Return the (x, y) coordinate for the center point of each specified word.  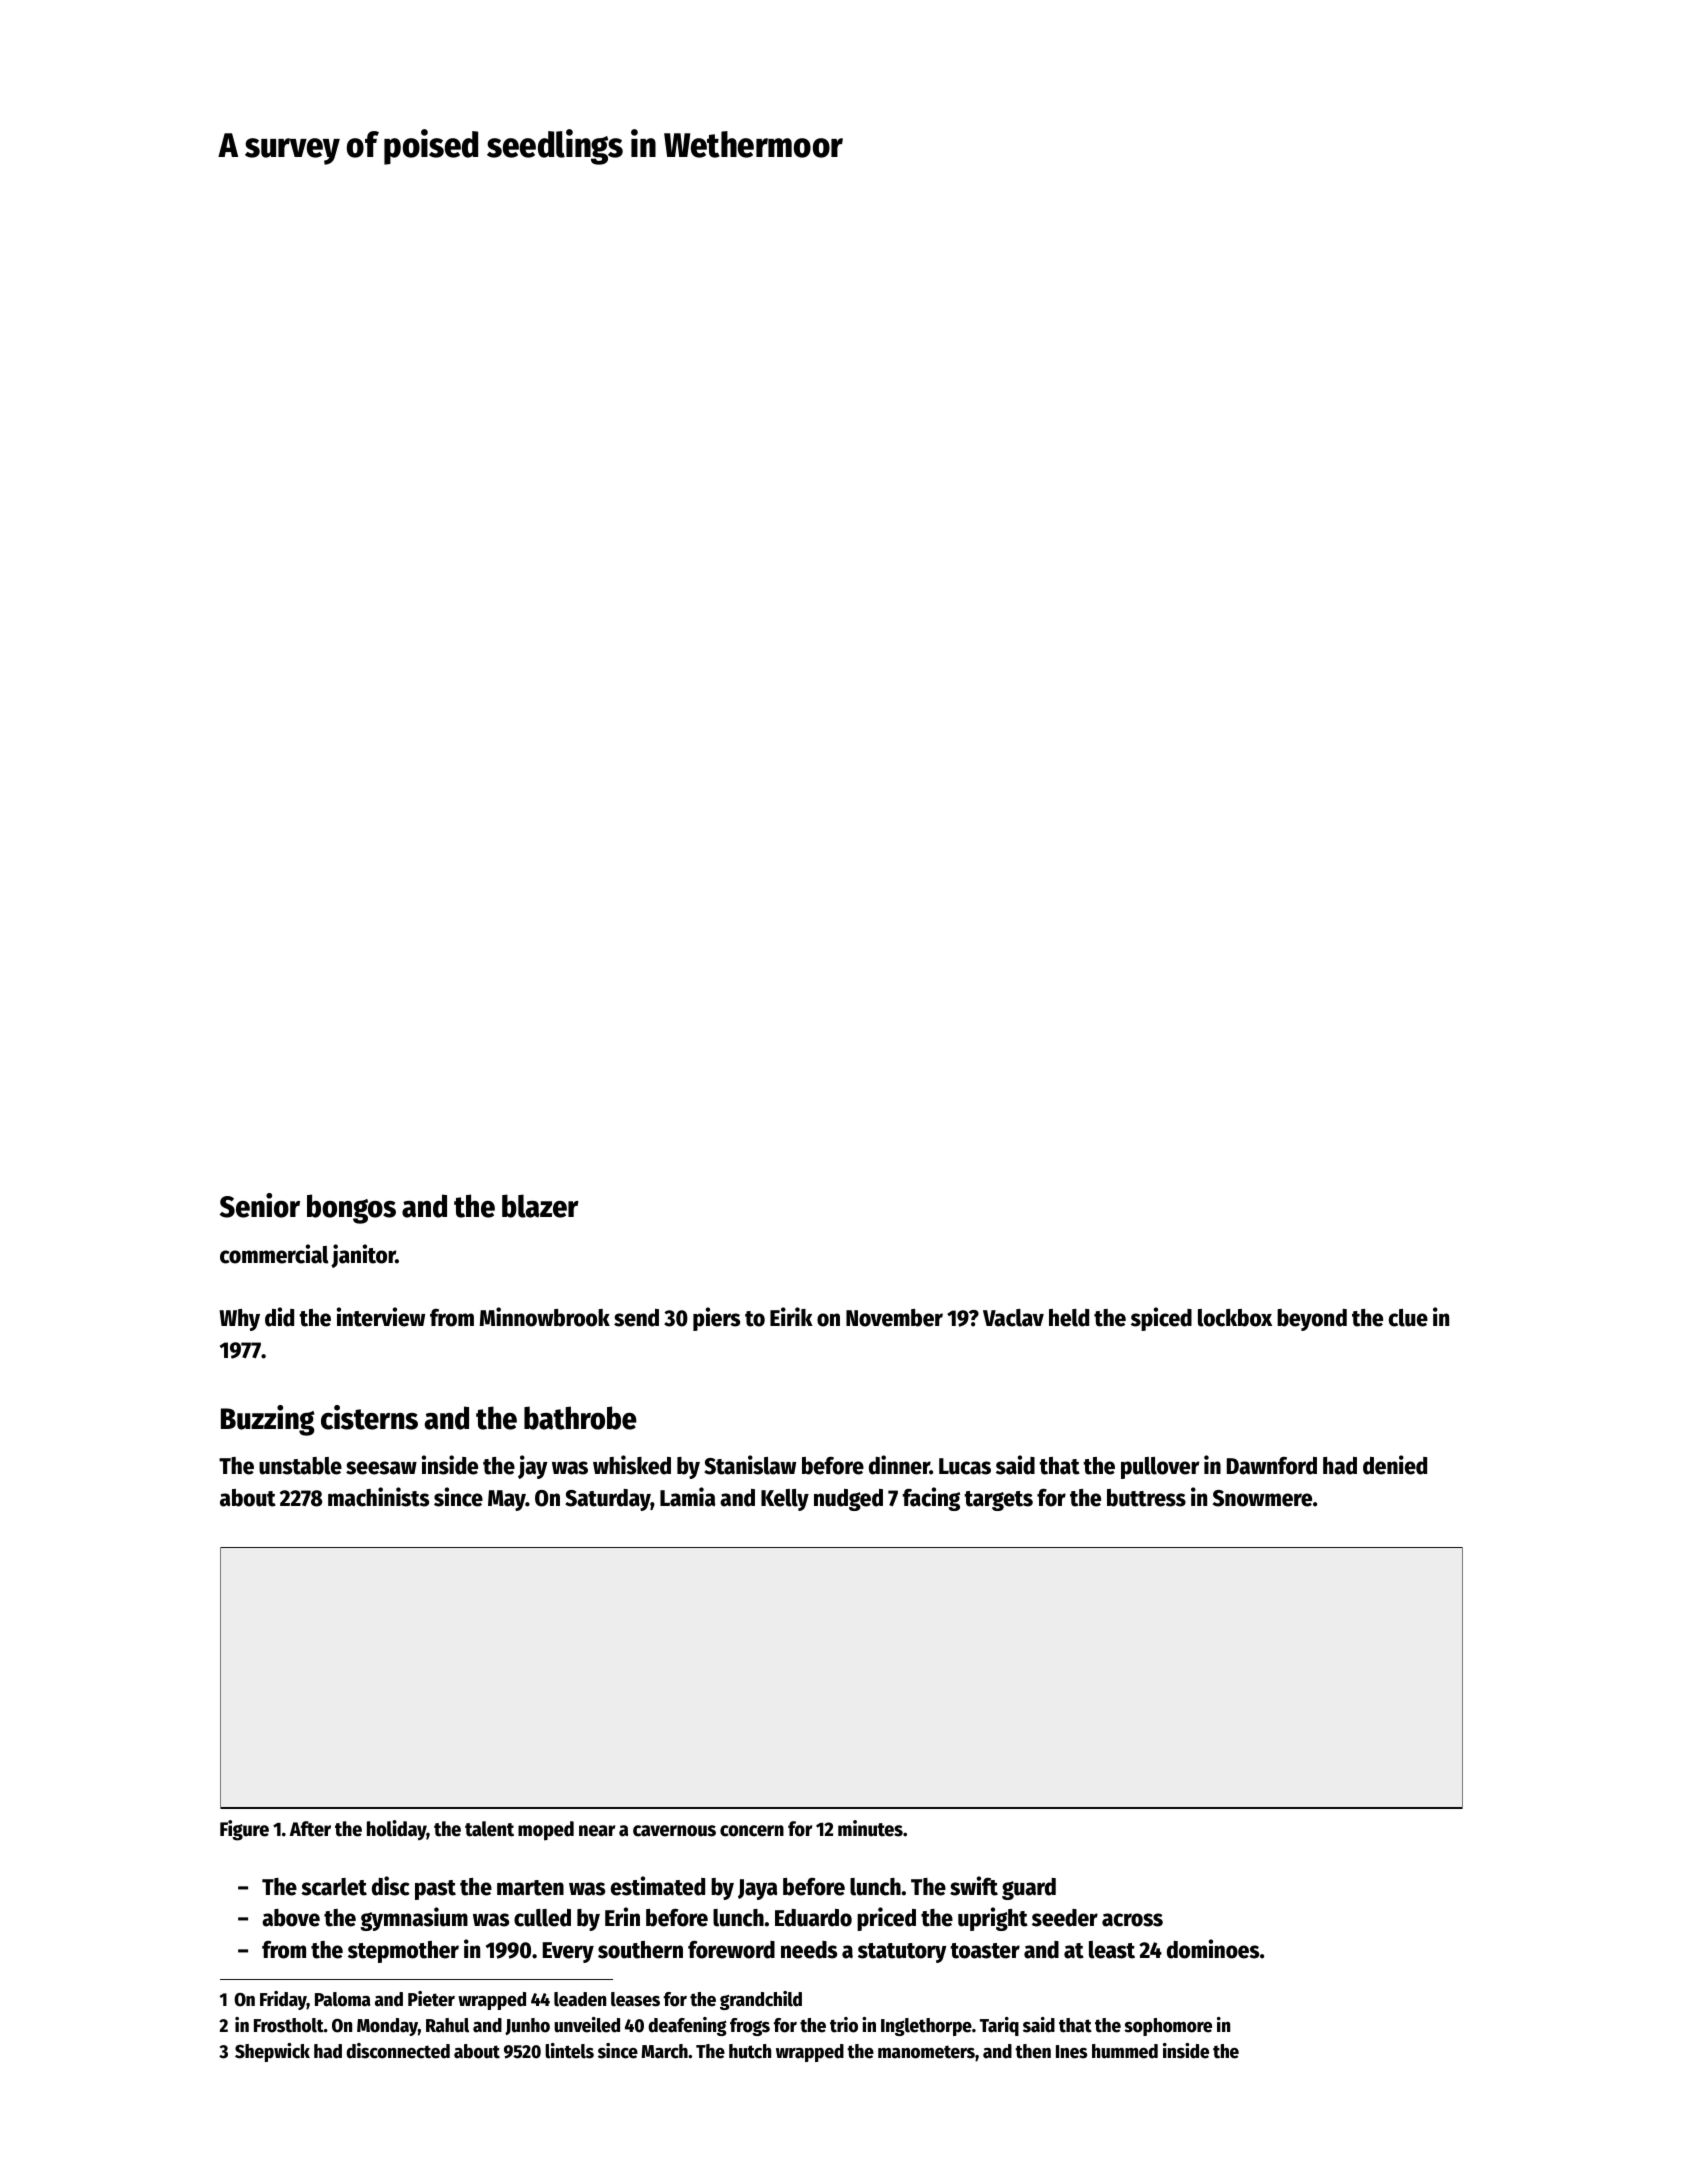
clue (1408, 1318)
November (894, 1318)
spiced (1161, 1319)
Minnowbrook (545, 1317)
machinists (378, 1497)
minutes (870, 1828)
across (1132, 1920)
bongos (351, 1209)
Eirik (791, 1316)
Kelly (785, 1500)
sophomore (1168, 2027)
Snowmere (1262, 1498)
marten (530, 1888)
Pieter (431, 1999)
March (664, 2051)
